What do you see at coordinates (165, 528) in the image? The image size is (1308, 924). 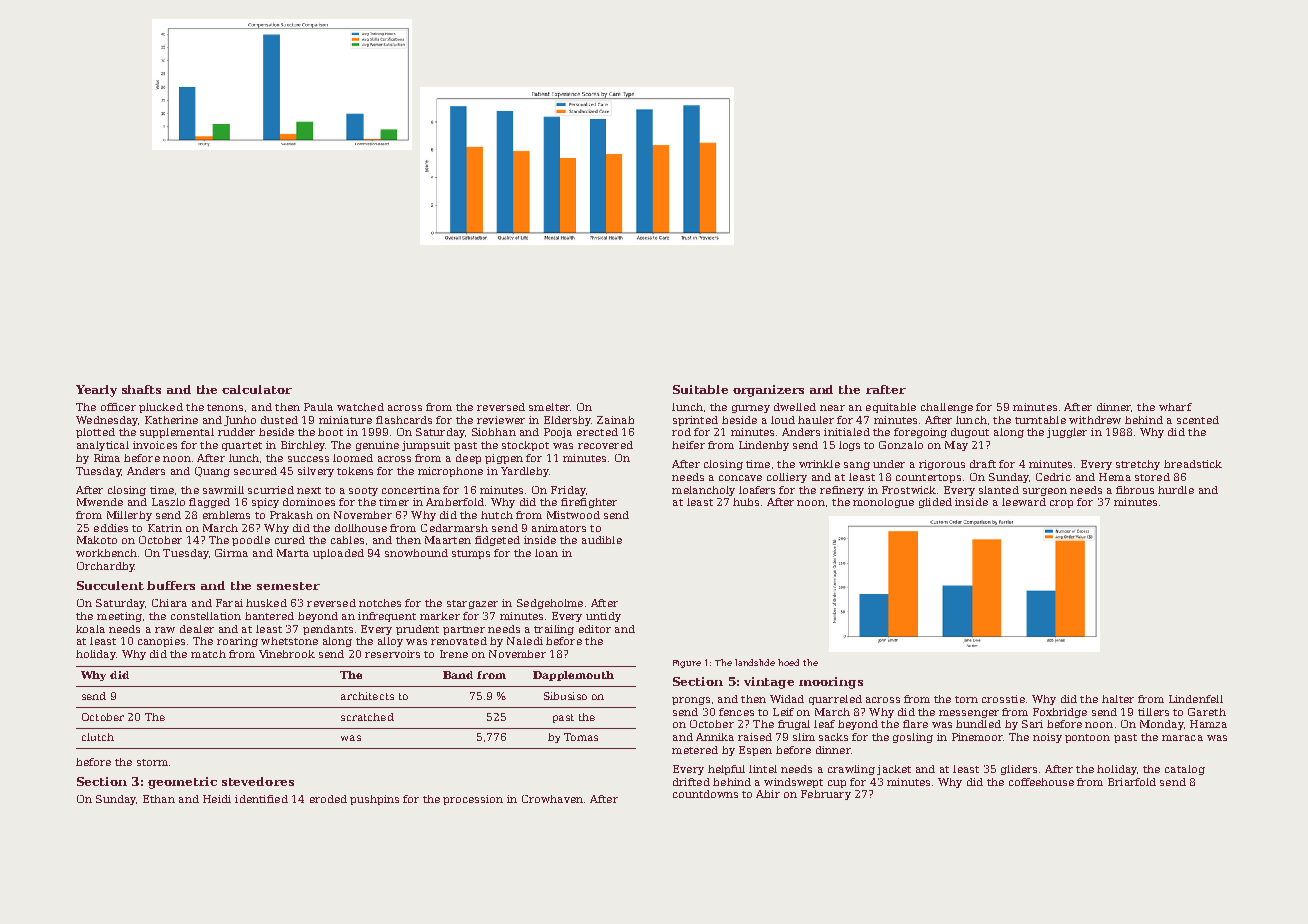 I see `Katrin` at bounding box center [165, 528].
